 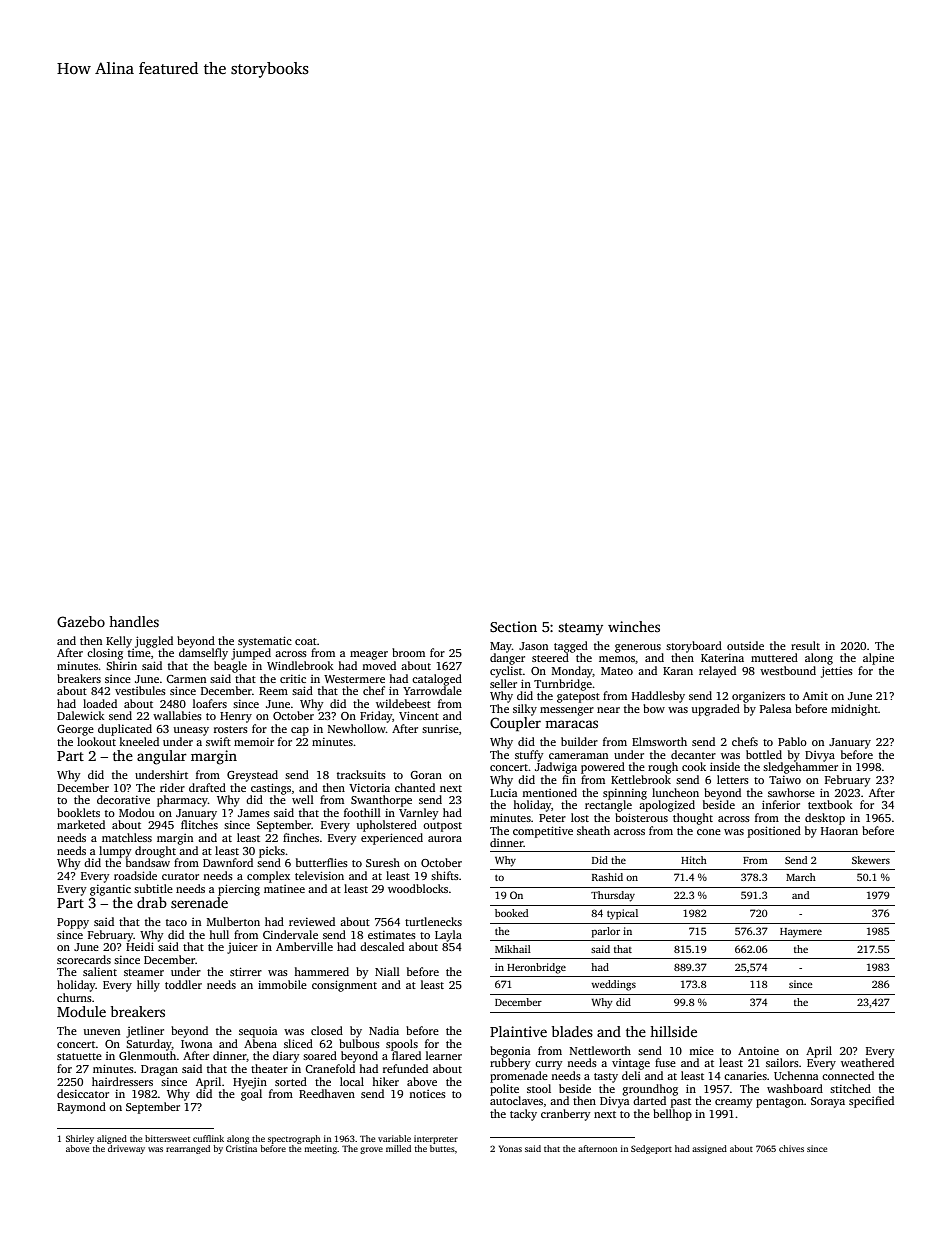 What do you see at coordinates (383, 862) in the screenshot?
I see `Suresh` at bounding box center [383, 862].
